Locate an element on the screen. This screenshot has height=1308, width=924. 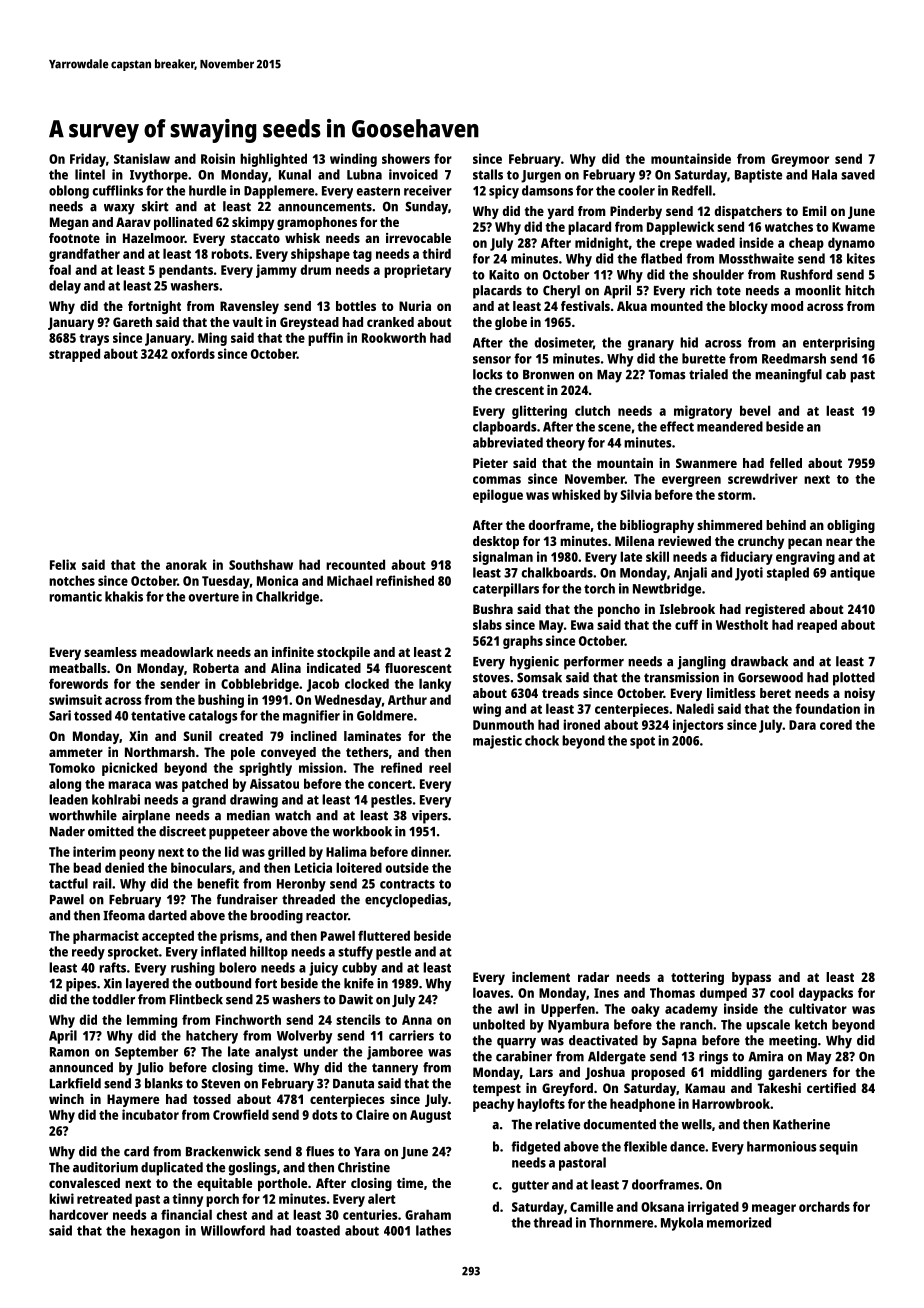
ammeter is located at coordinates (76, 752).
